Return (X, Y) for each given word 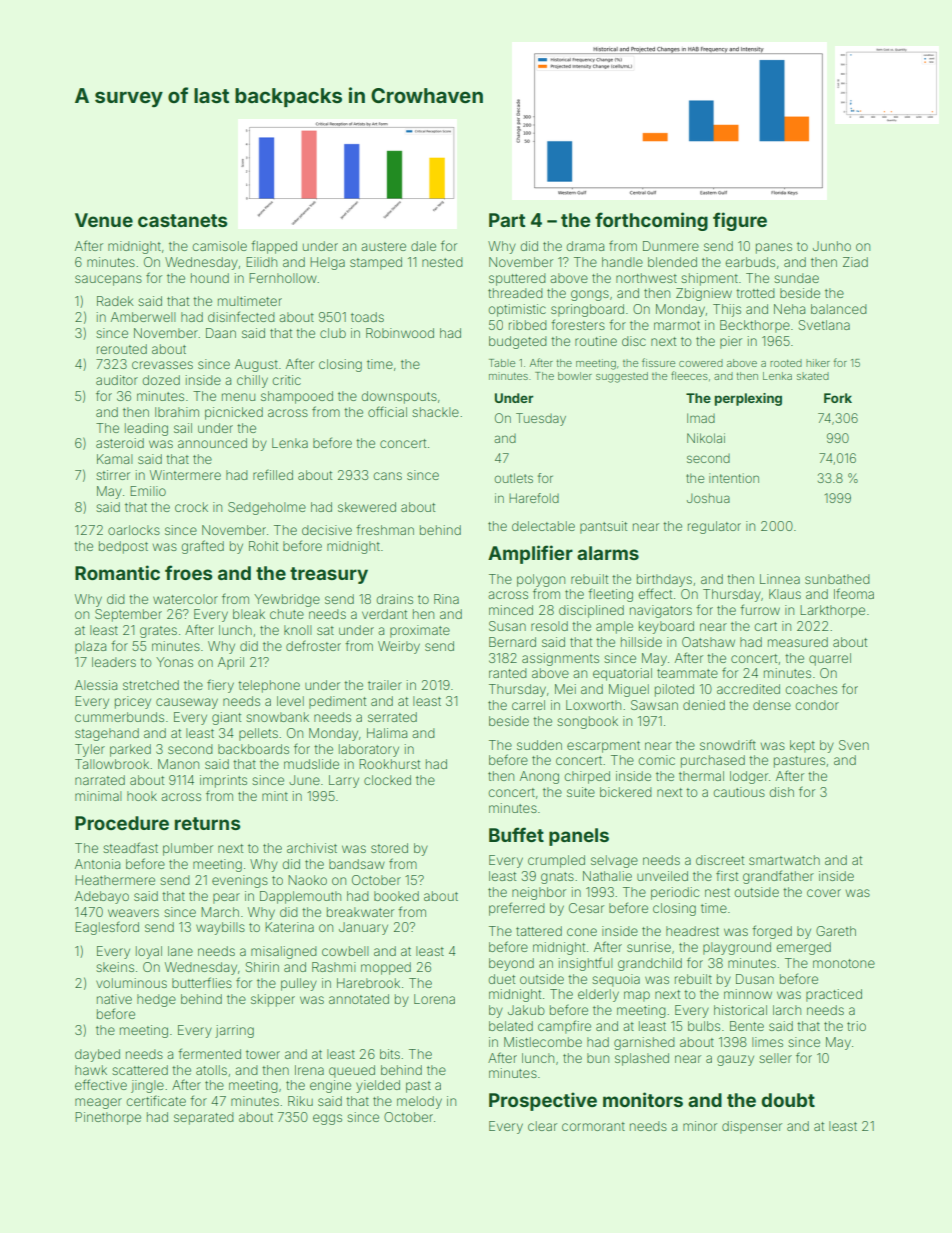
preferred (517, 909)
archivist (312, 848)
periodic (675, 893)
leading (146, 429)
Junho (832, 246)
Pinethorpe (108, 1118)
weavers (133, 913)
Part (507, 220)
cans (388, 476)
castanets (183, 220)
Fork (838, 398)
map (637, 996)
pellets (258, 734)
